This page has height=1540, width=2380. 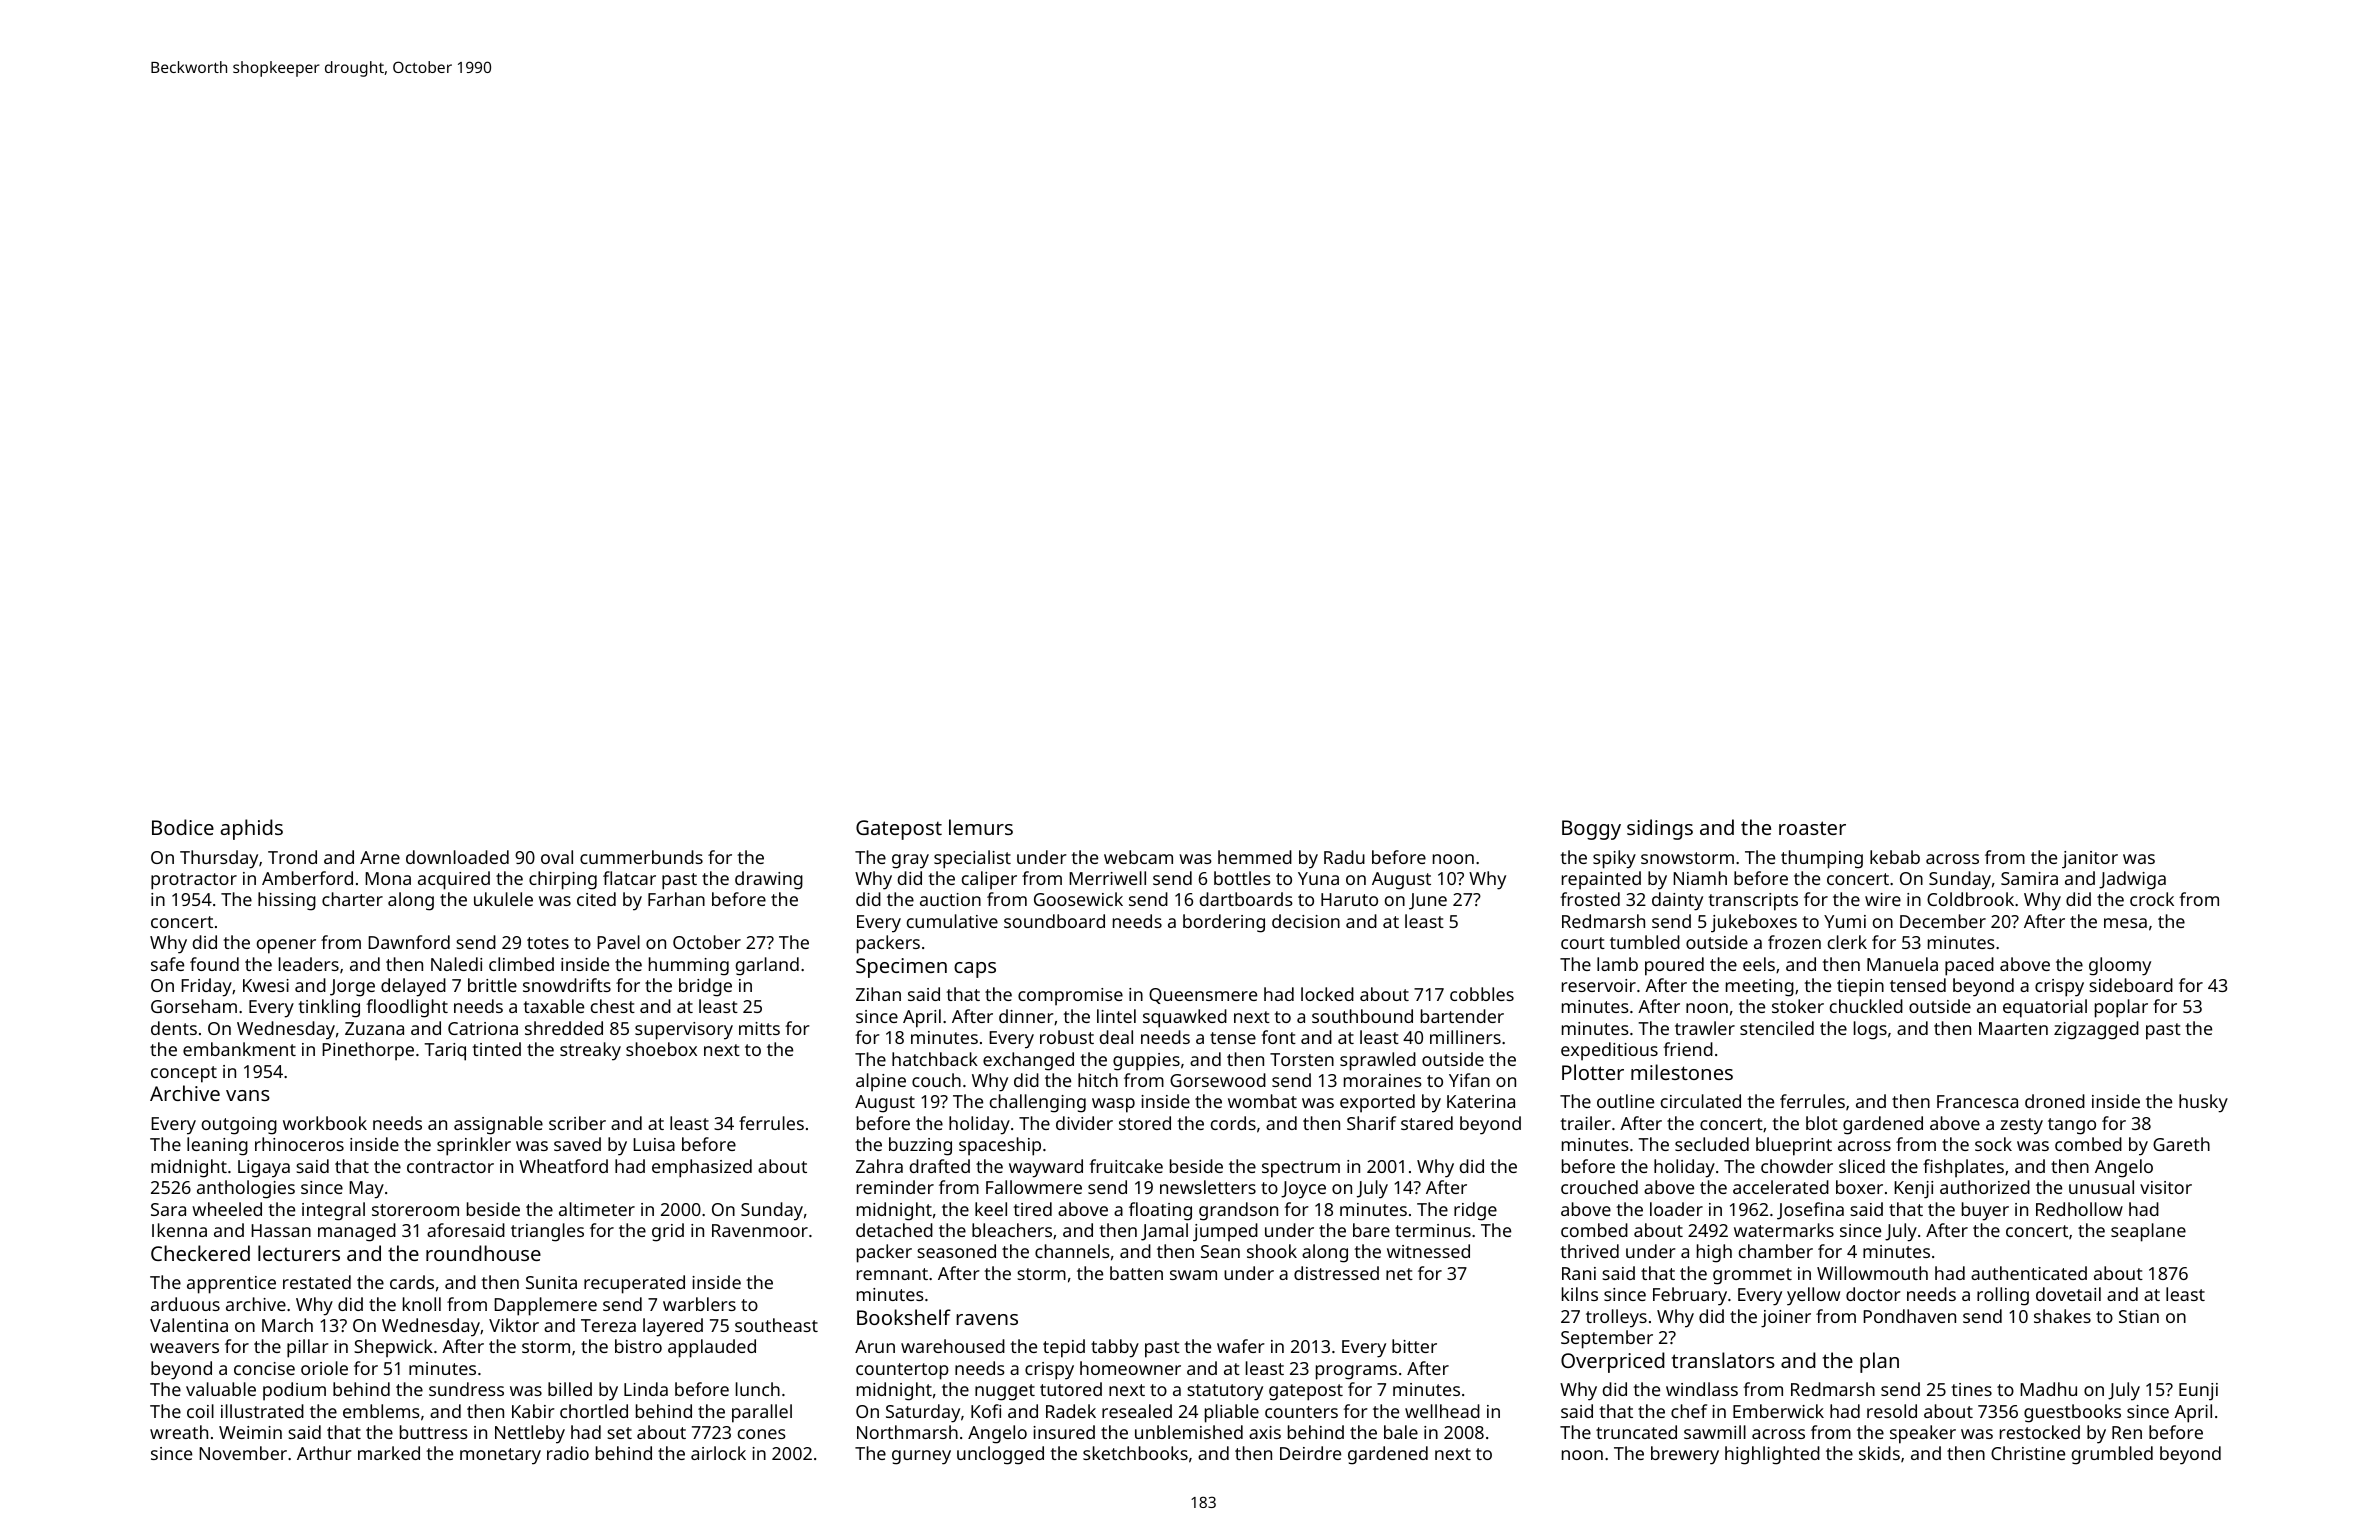 What do you see at coordinates (2131, 985) in the page?
I see `sideboard` at bounding box center [2131, 985].
